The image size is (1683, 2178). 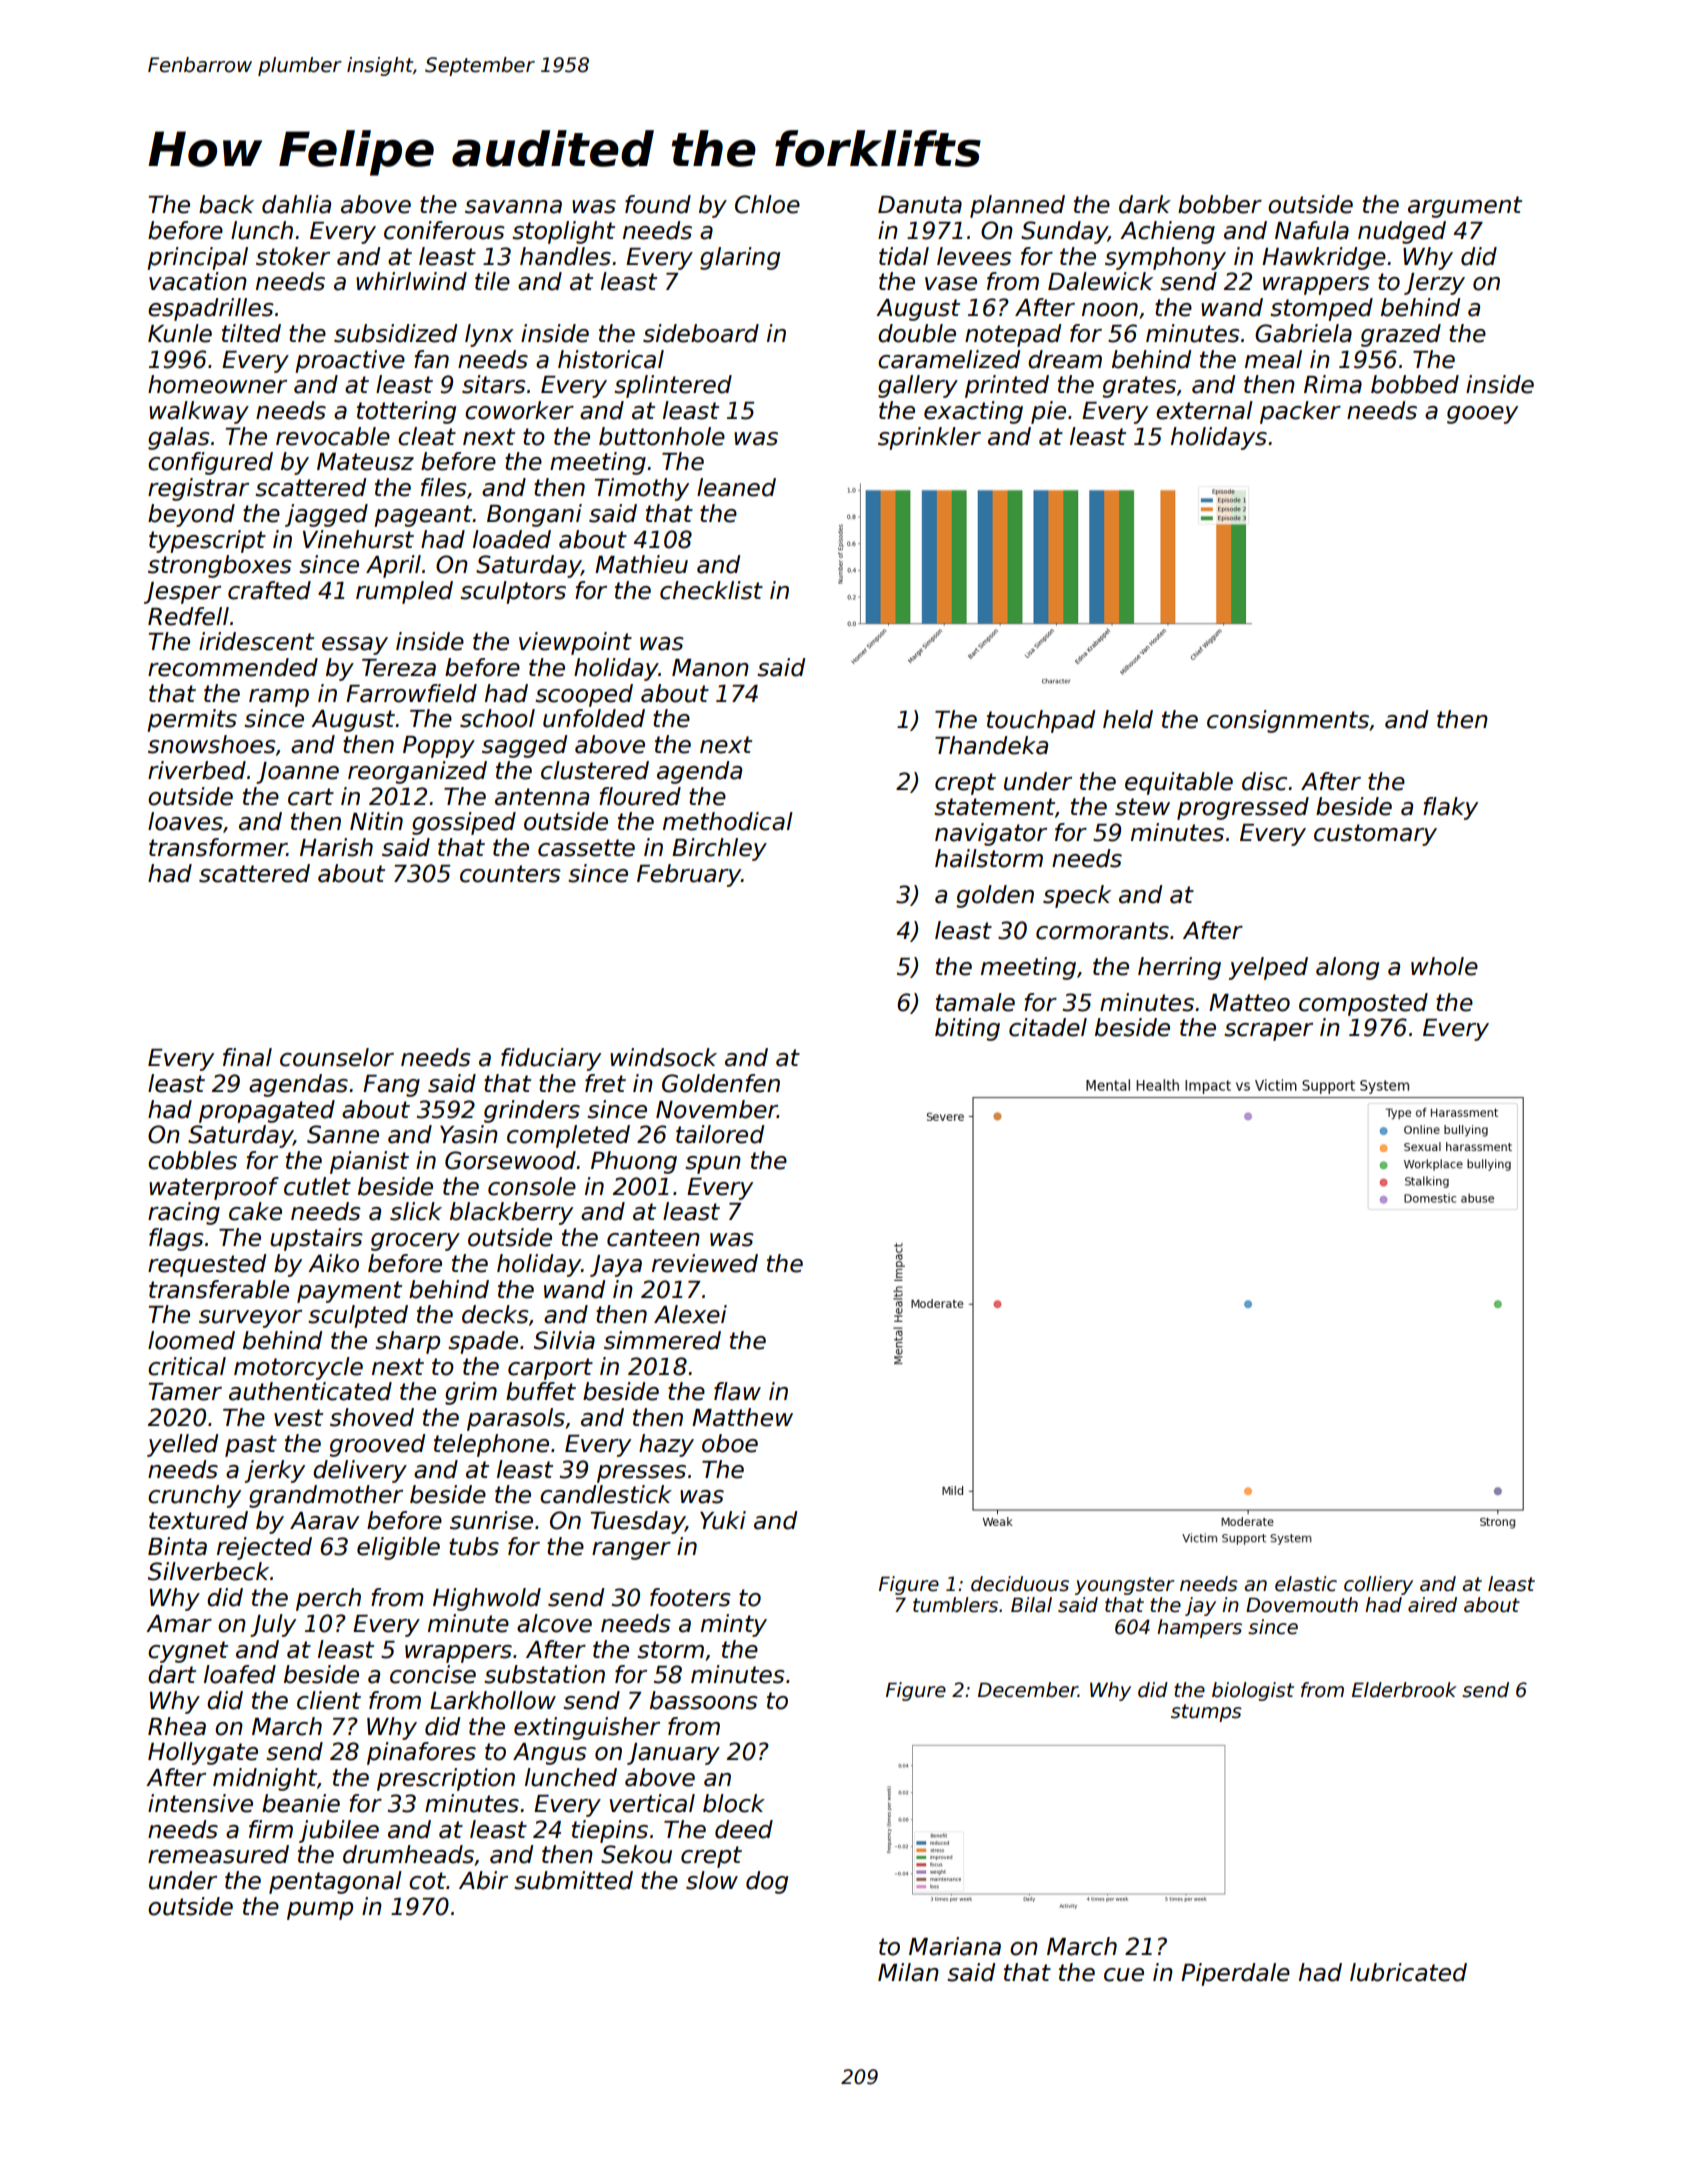 I want to click on touchpad, so click(x=1041, y=721).
